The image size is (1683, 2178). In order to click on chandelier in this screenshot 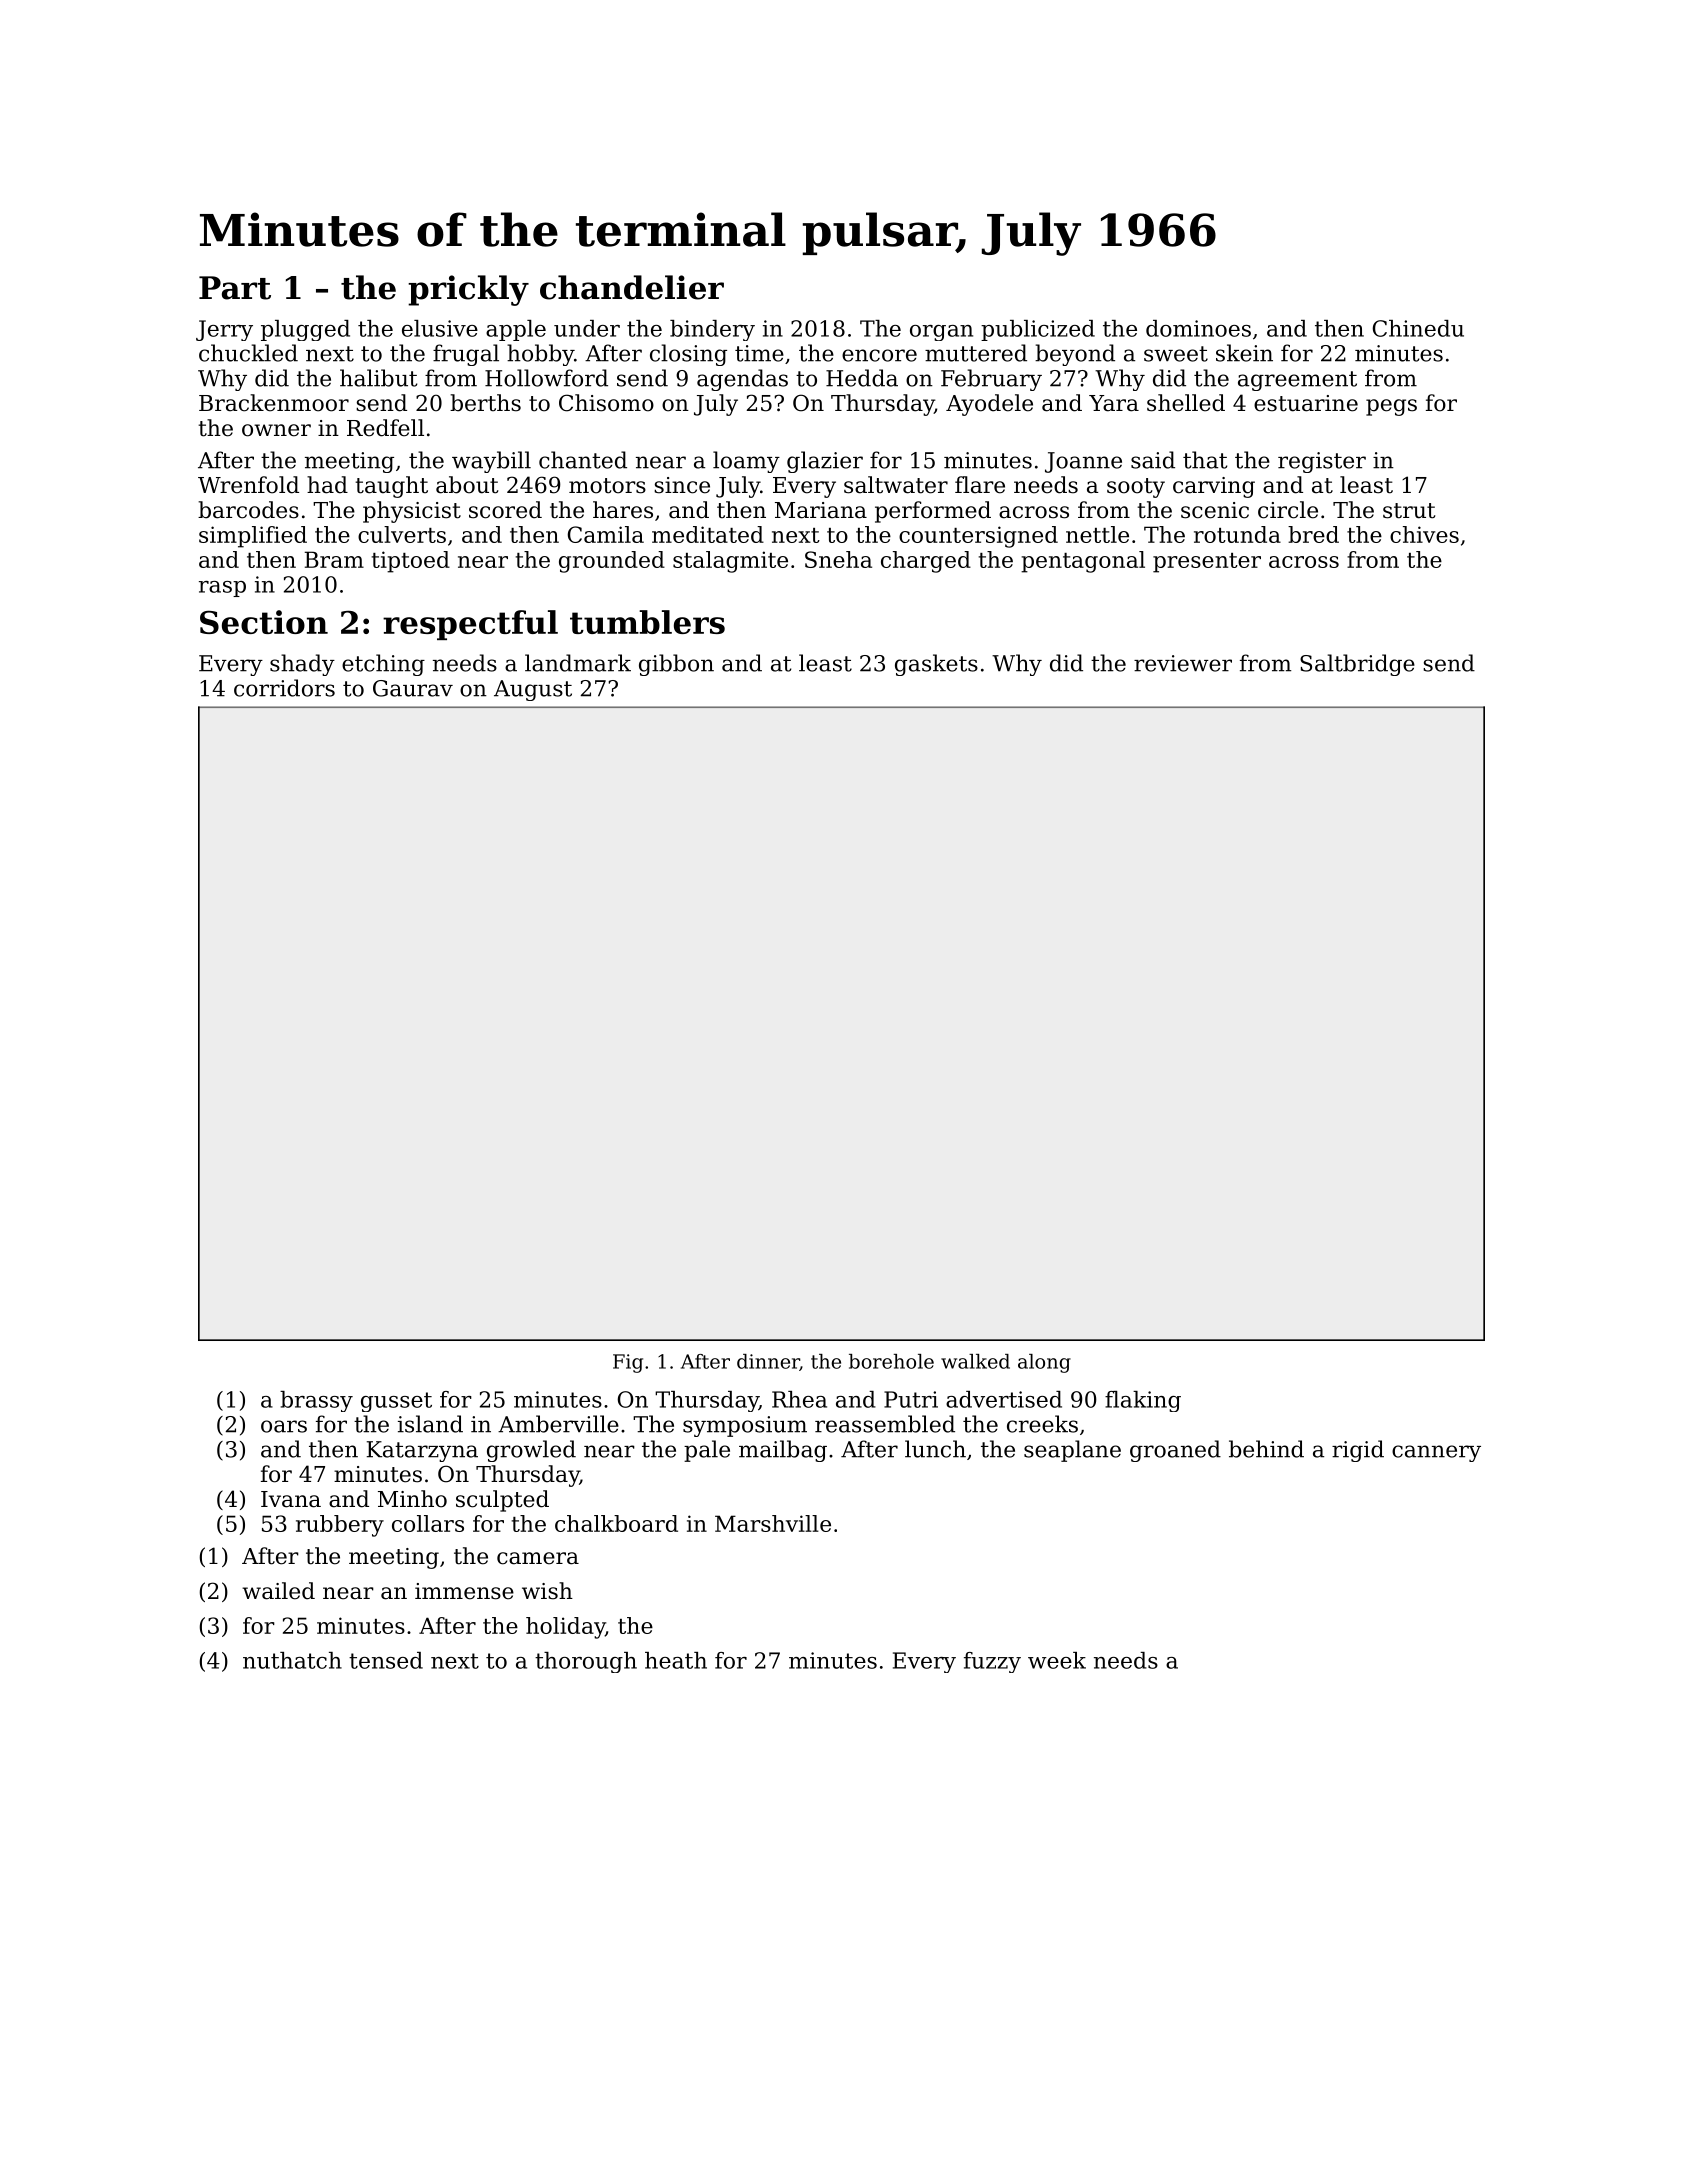, I will do `click(632, 287)`.
